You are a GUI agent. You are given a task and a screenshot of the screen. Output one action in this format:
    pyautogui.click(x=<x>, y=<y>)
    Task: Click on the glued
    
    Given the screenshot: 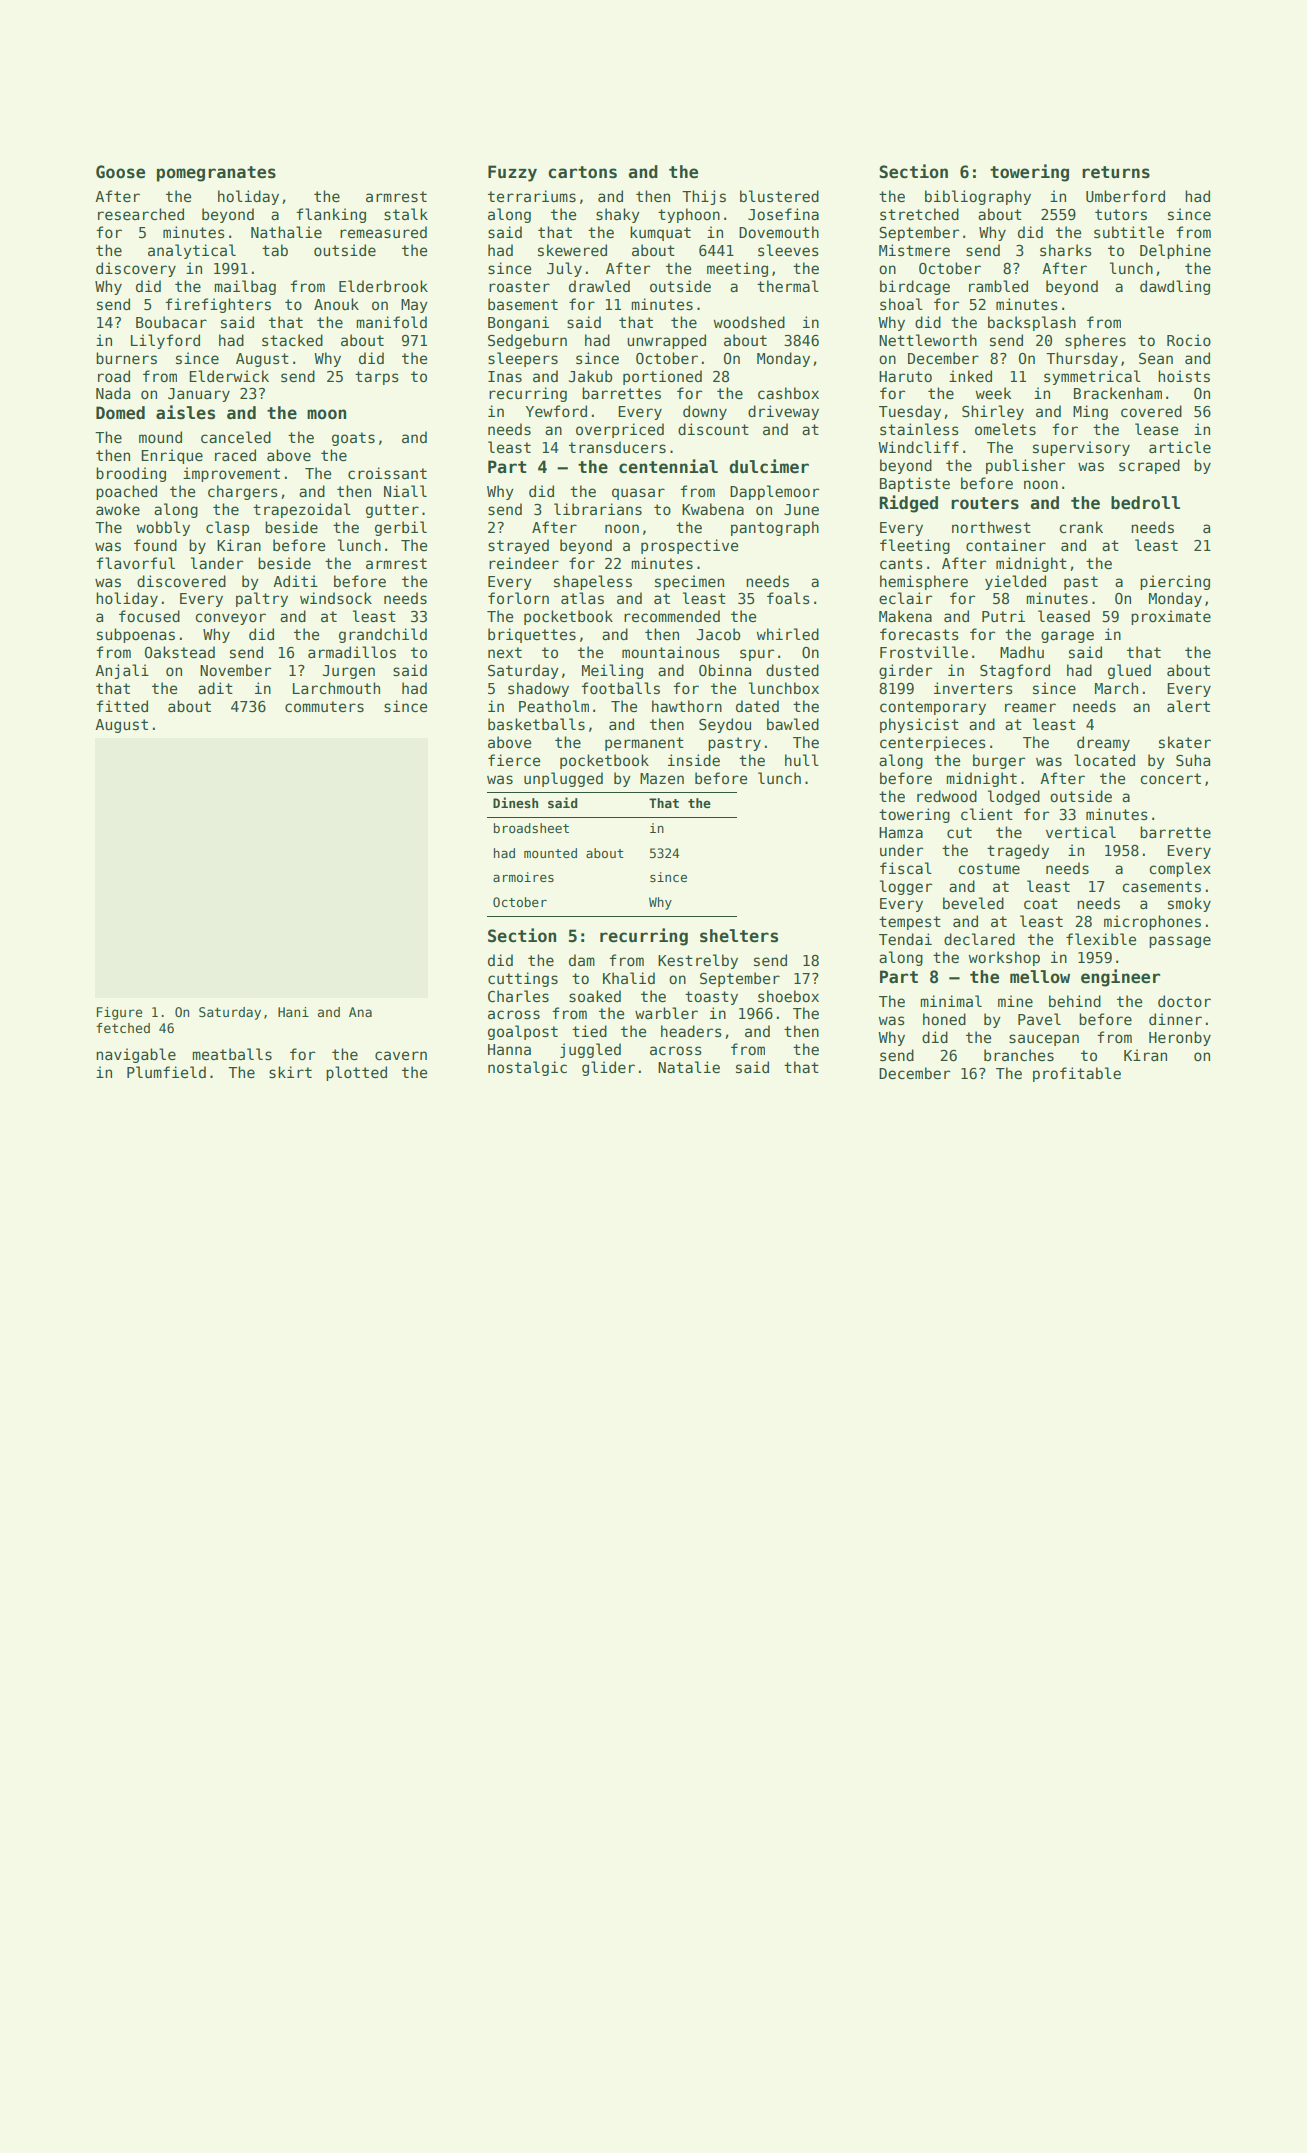 What is the action you would take?
    pyautogui.click(x=1129, y=671)
